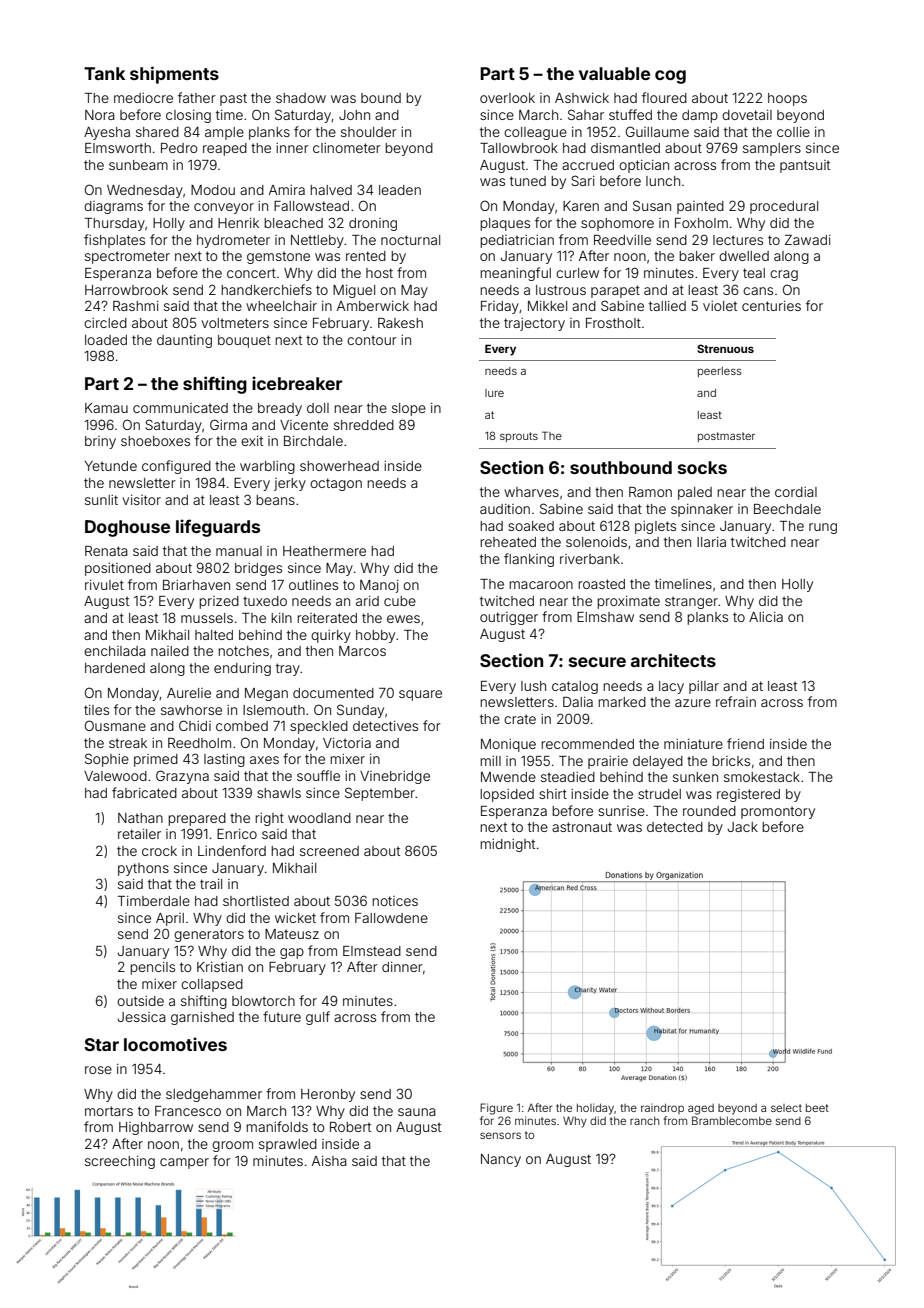 The width and height of the document is (924, 1308). What do you see at coordinates (279, 793) in the document?
I see `shawls` at bounding box center [279, 793].
